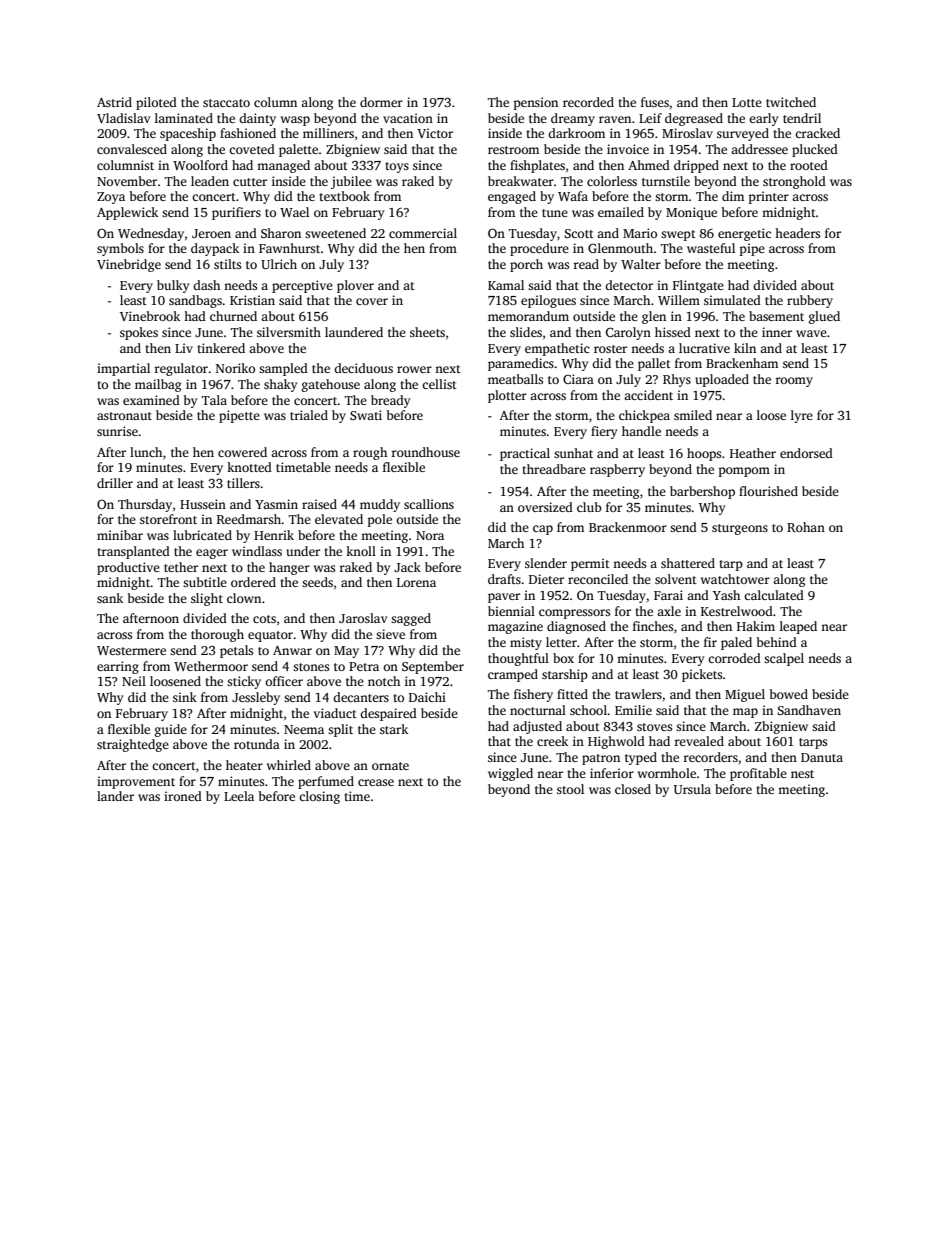 Image resolution: width=952 pixels, height=1233 pixels. What do you see at coordinates (691, 213) in the screenshot?
I see `Monique` at bounding box center [691, 213].
